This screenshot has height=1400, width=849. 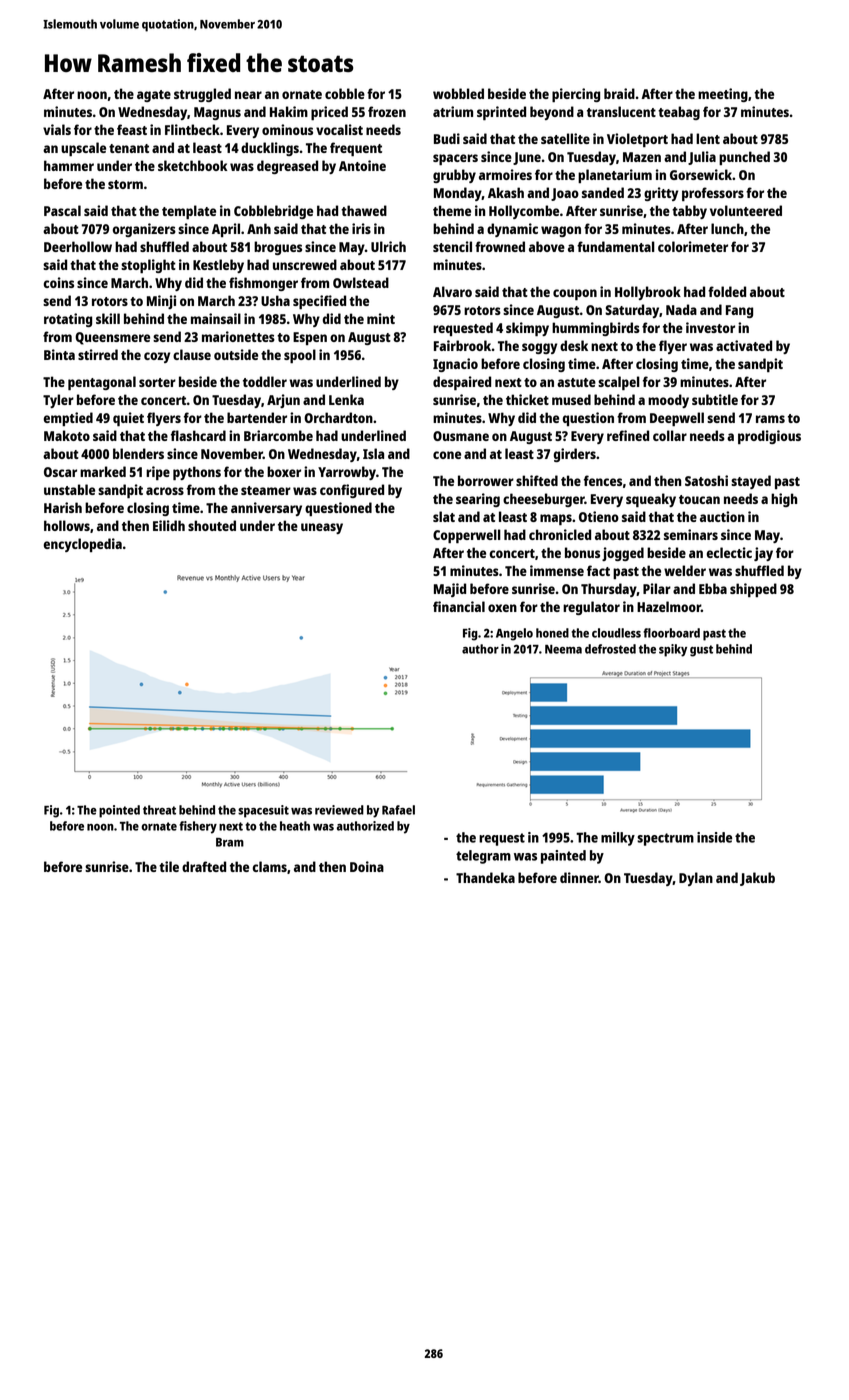 What do you see at coordinates (57, 129) in the screenshot?
I see `vials` at bounding box center [57, 129].
